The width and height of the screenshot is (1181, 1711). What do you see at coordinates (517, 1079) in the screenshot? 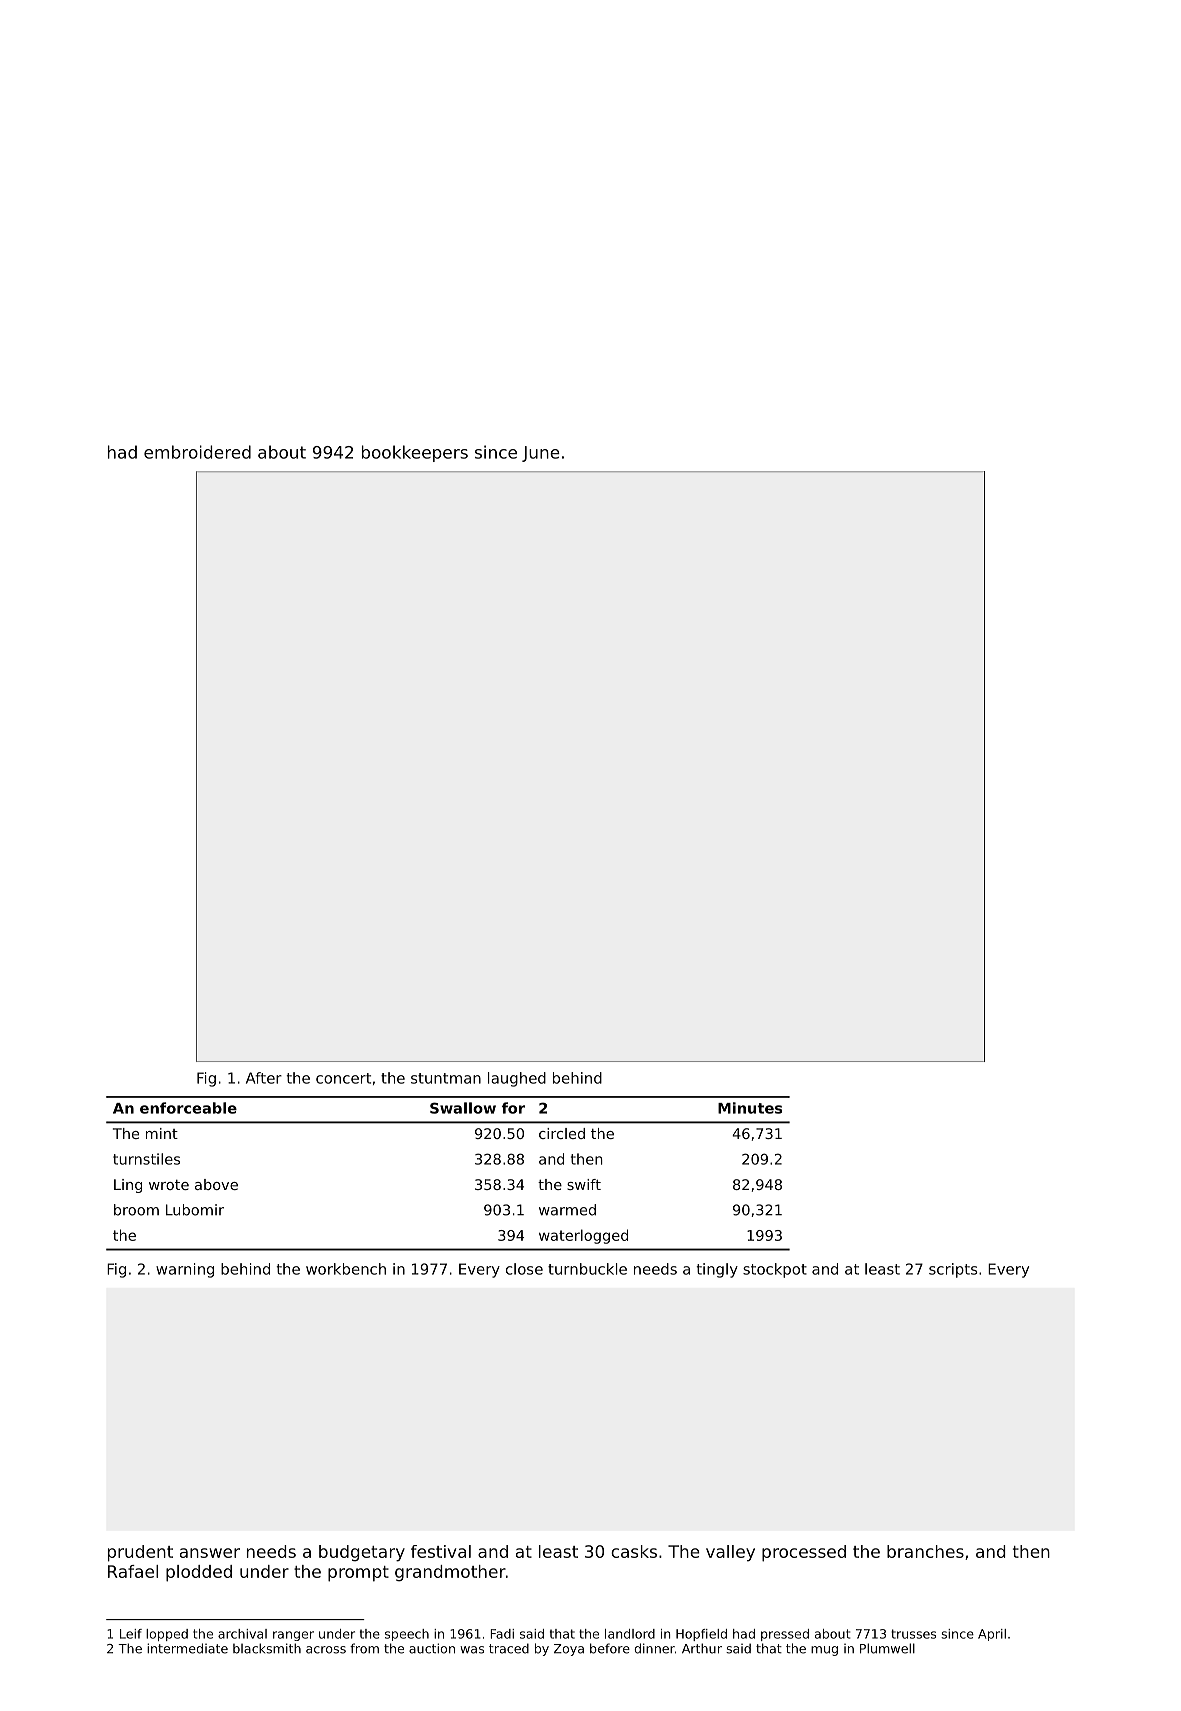
I see `laughed` at bounding box center [517, 1079].
